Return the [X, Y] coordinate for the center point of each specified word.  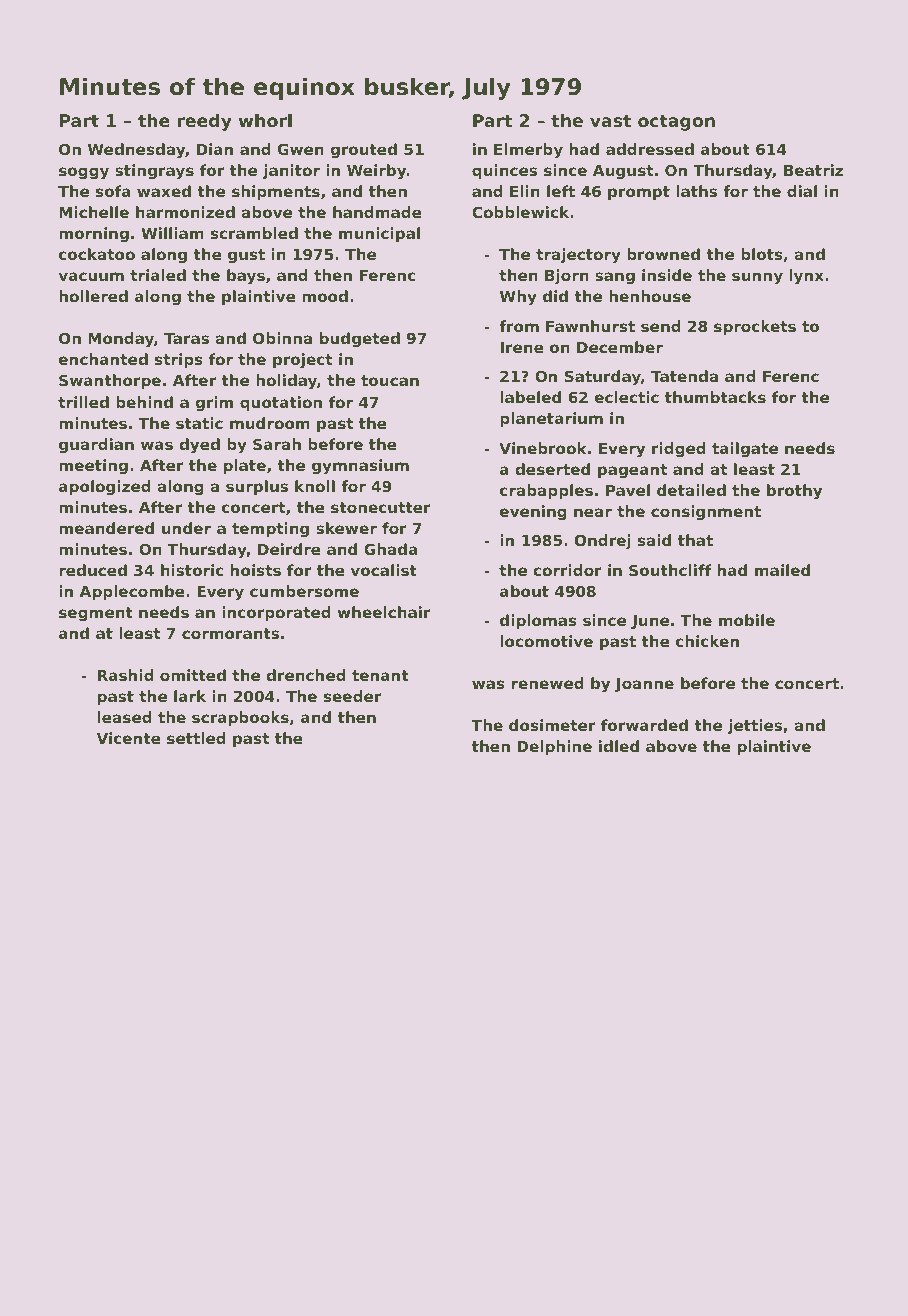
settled [196, 738]
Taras [186, 338]
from [519, 326]
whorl [265, 120]
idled [619, 746]
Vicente [129, 738]
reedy [204, 122]
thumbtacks [715, 397]
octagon [676, 123]
